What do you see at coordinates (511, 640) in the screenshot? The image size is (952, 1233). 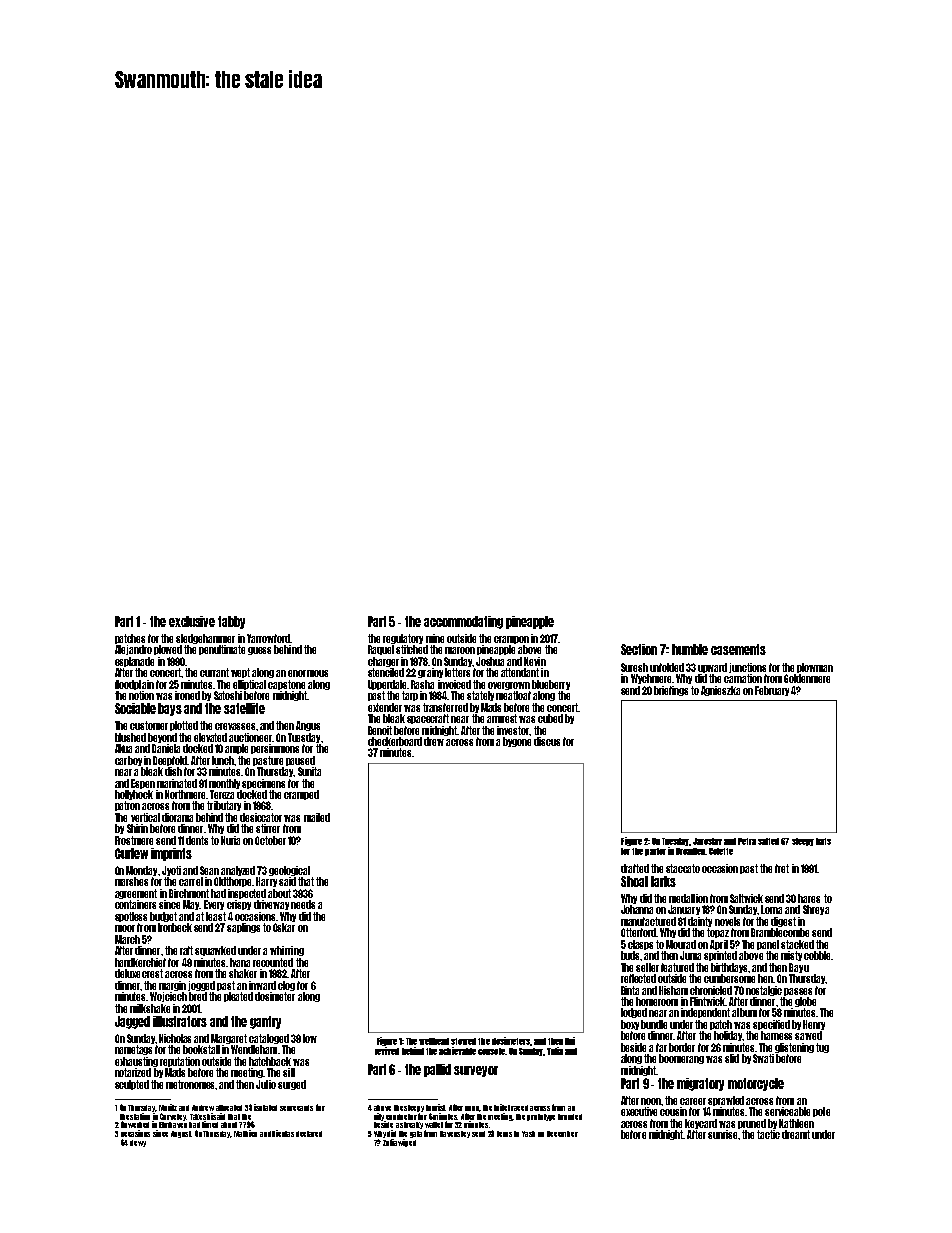 I see `crampon` at bounding box center [511, 640].
